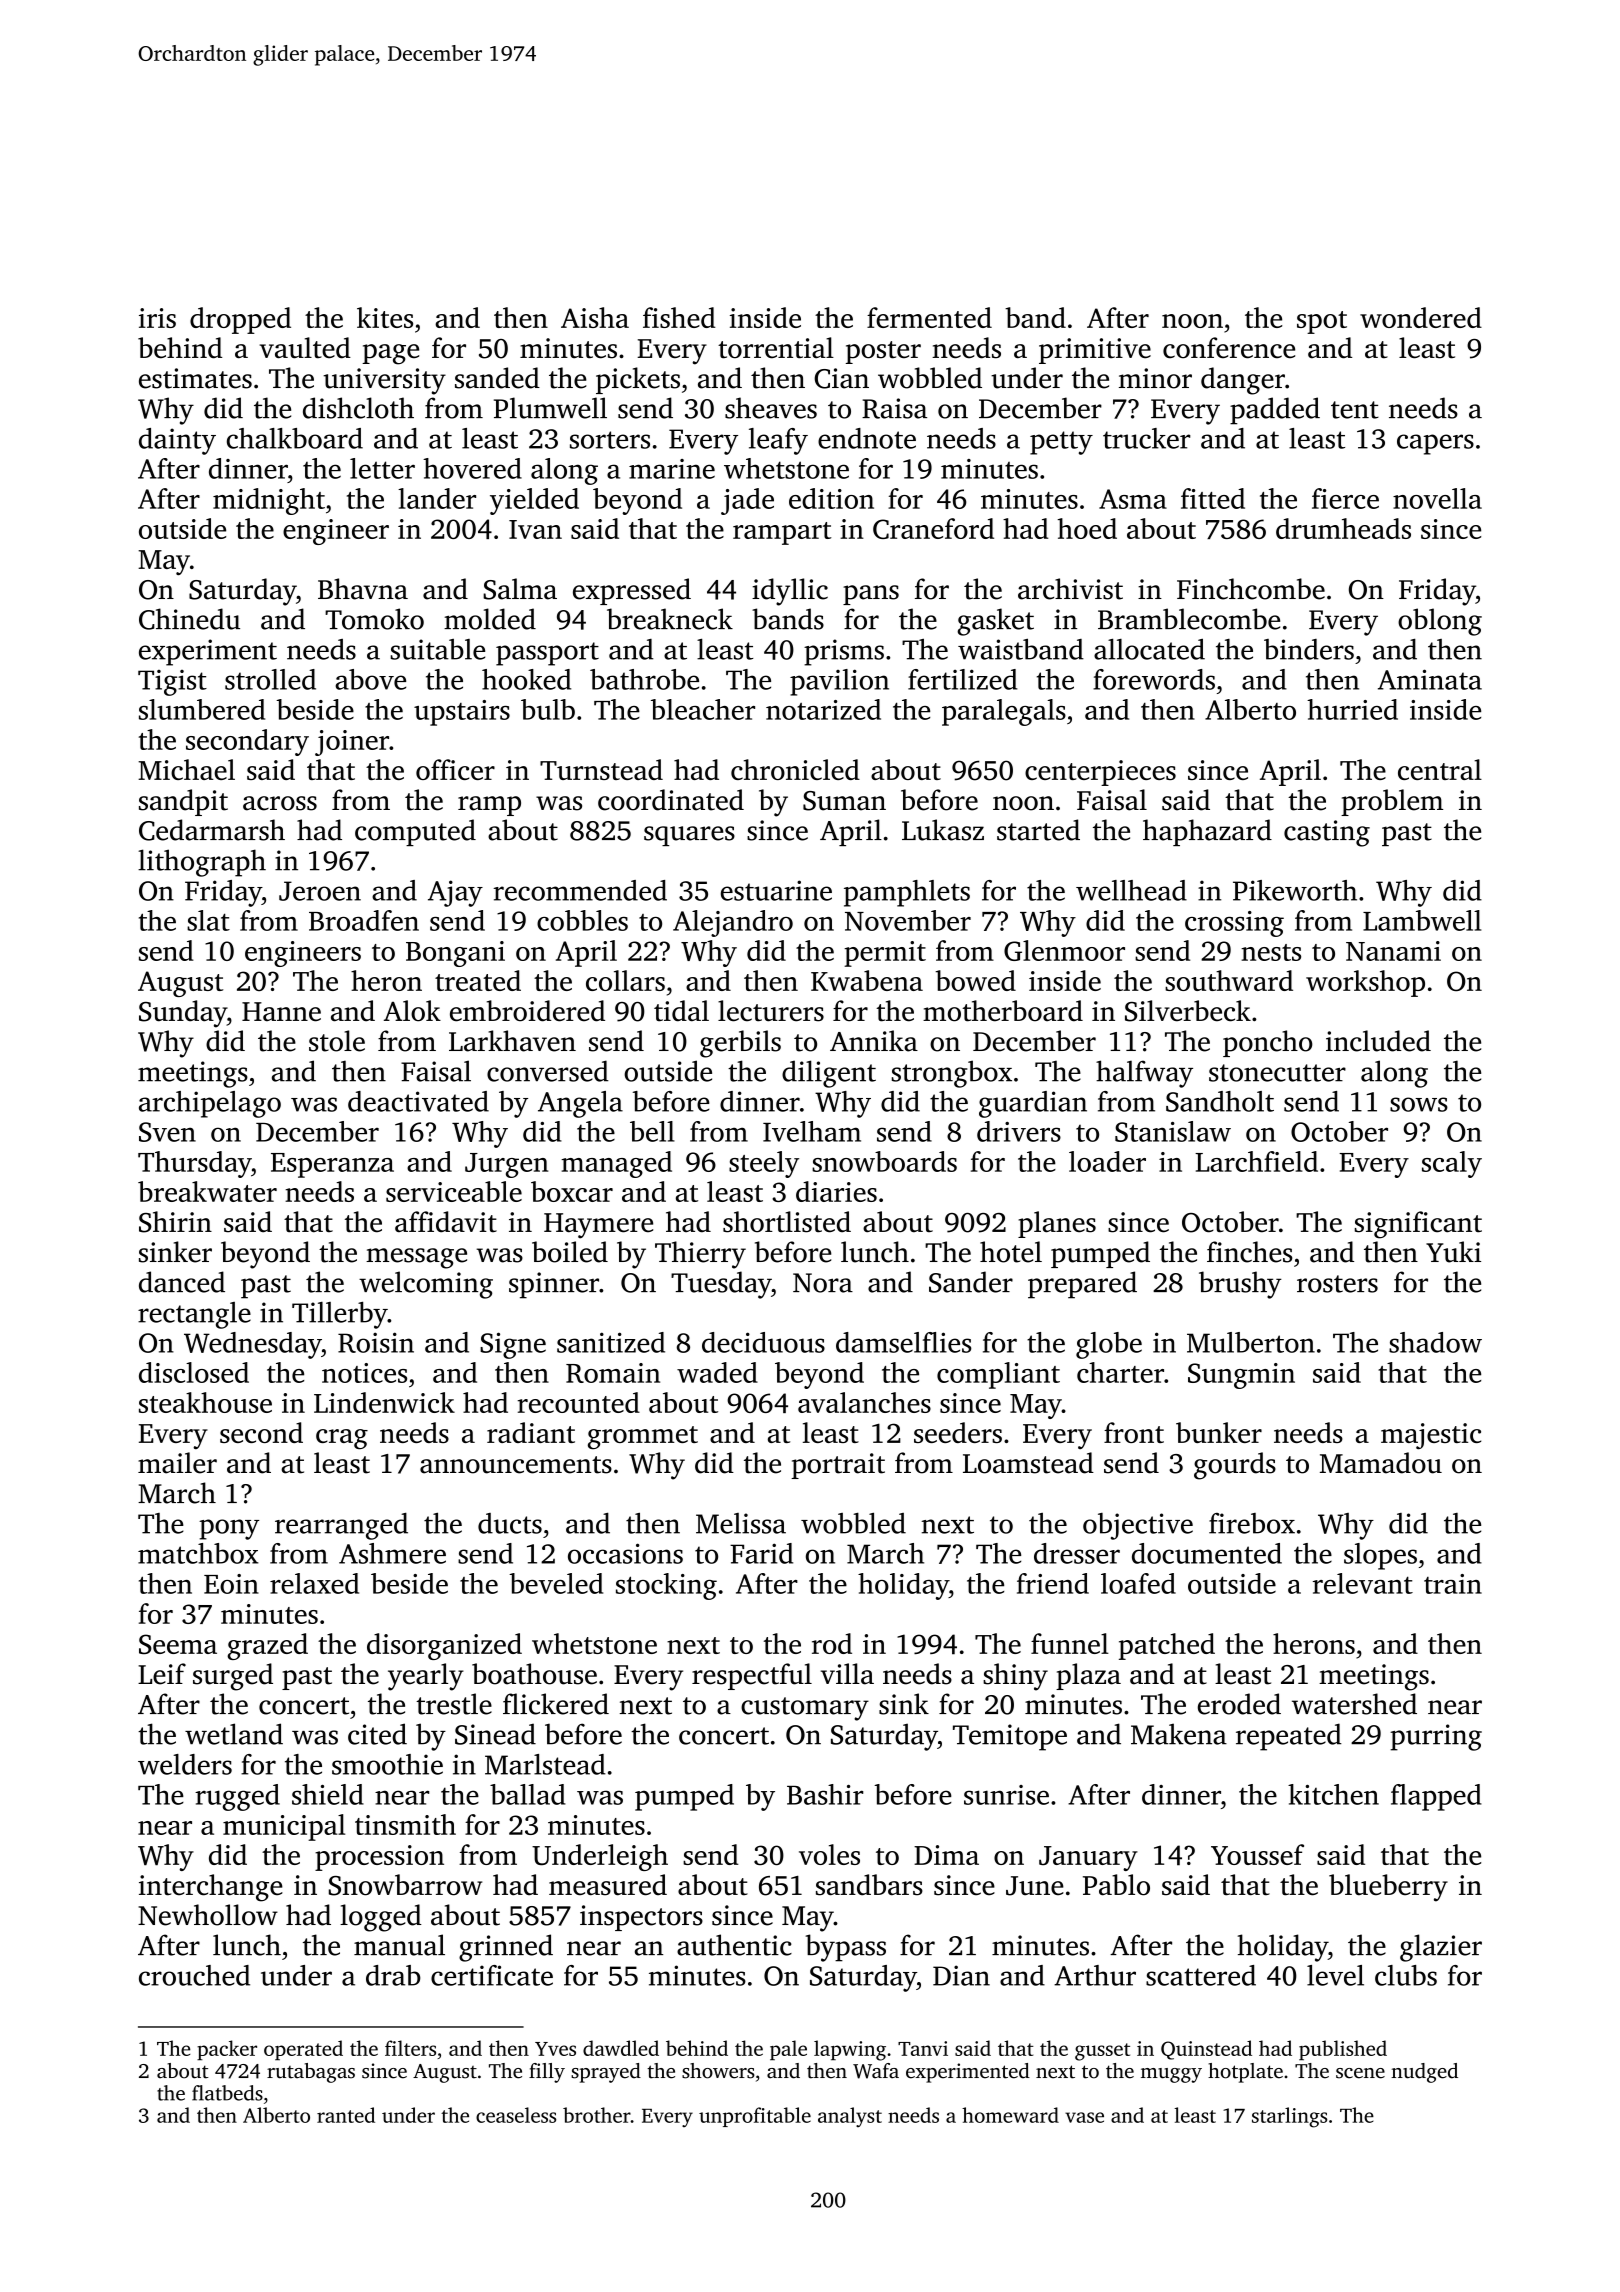 The image size is (1620, 2292). I want to click on permit, so click(885, 954).
